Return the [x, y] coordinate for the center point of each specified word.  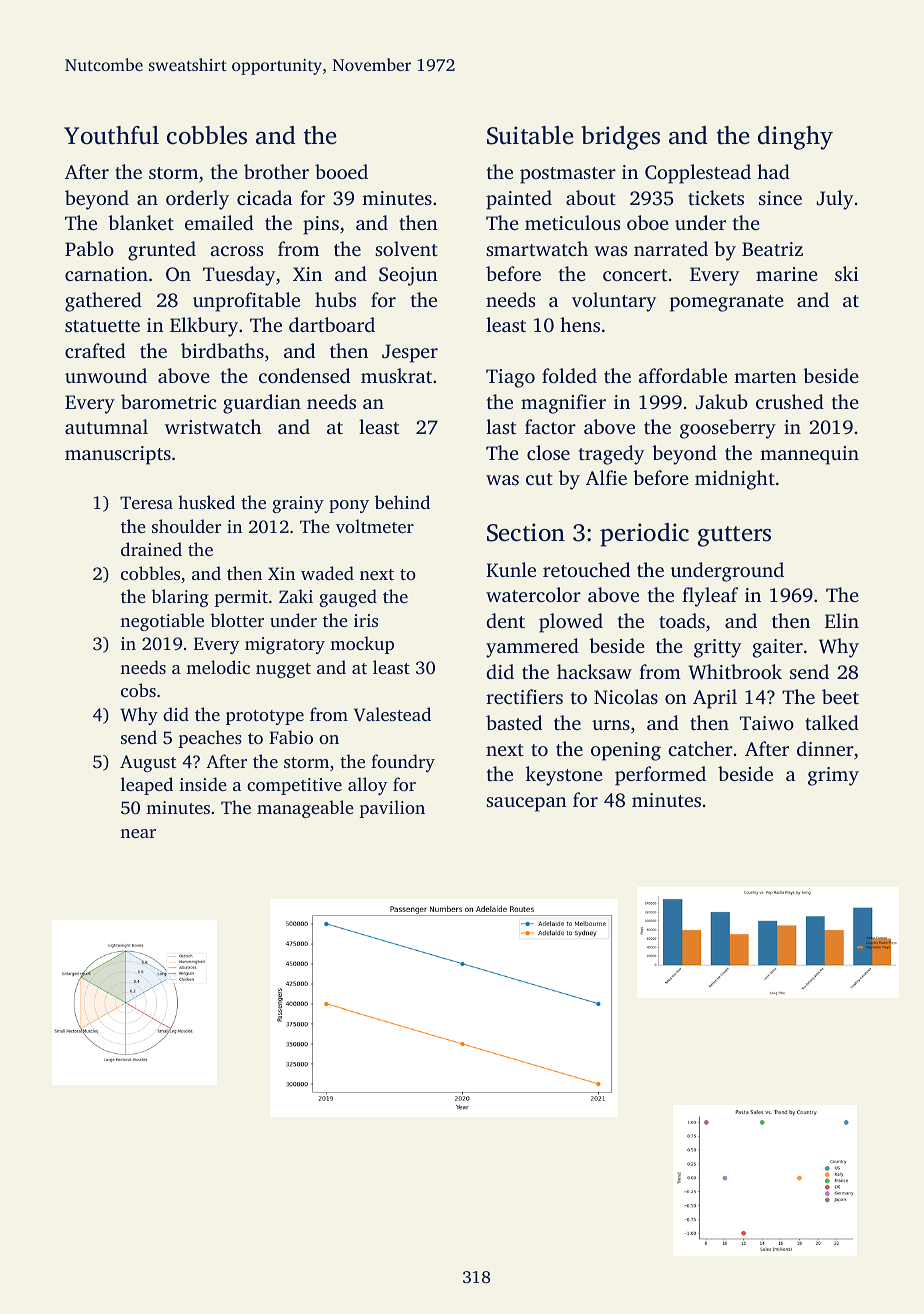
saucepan [526, 804]
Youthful [111, 135]
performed [660, 776]
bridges [620, 138]
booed [341, 171]
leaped [147, 786]
